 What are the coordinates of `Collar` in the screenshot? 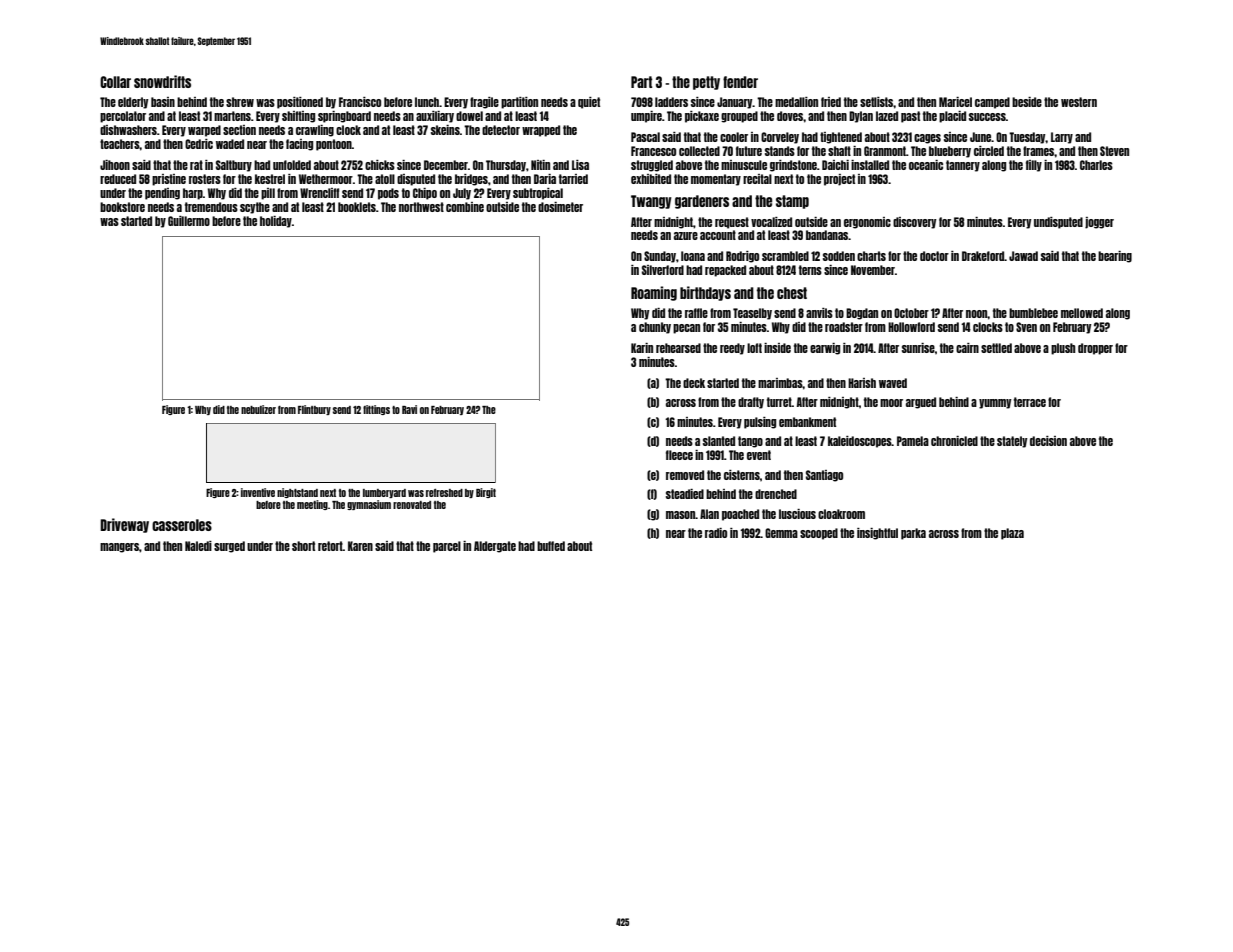 It's located at (115, 82).
